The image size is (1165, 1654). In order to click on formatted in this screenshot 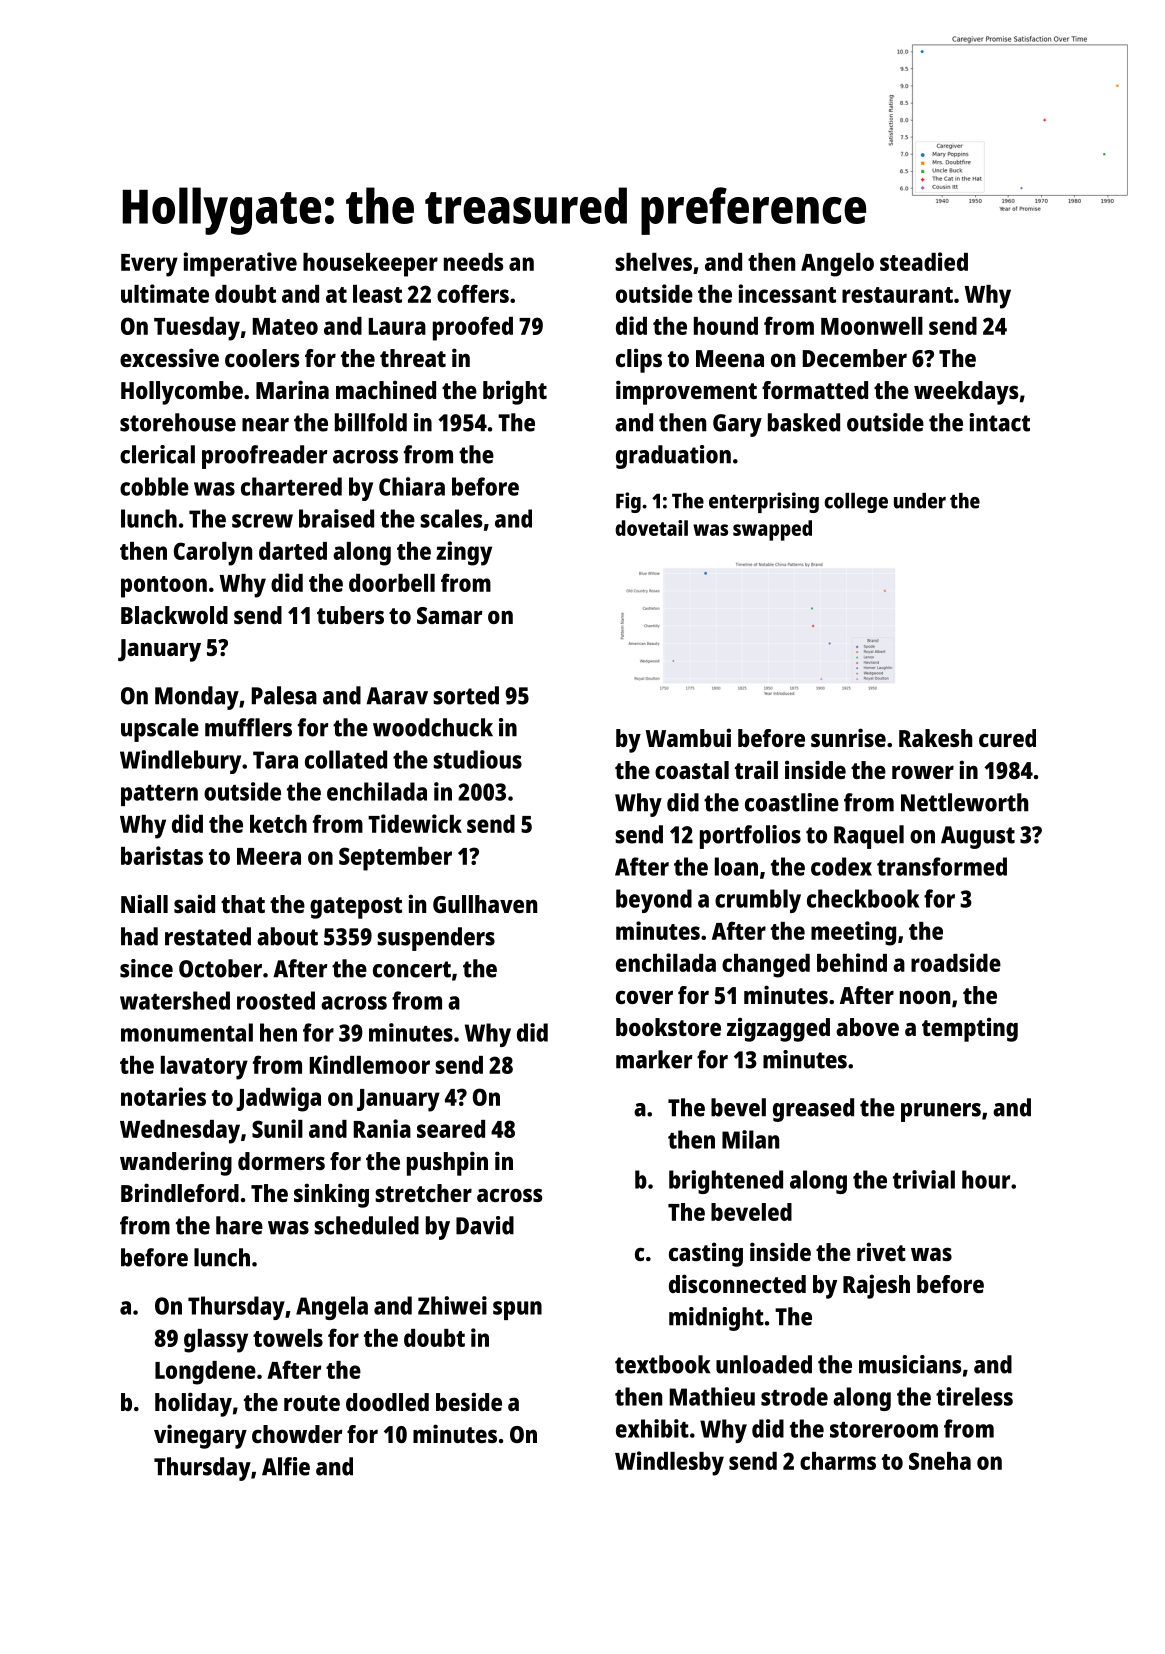, I will do `click(815, 390)`.
